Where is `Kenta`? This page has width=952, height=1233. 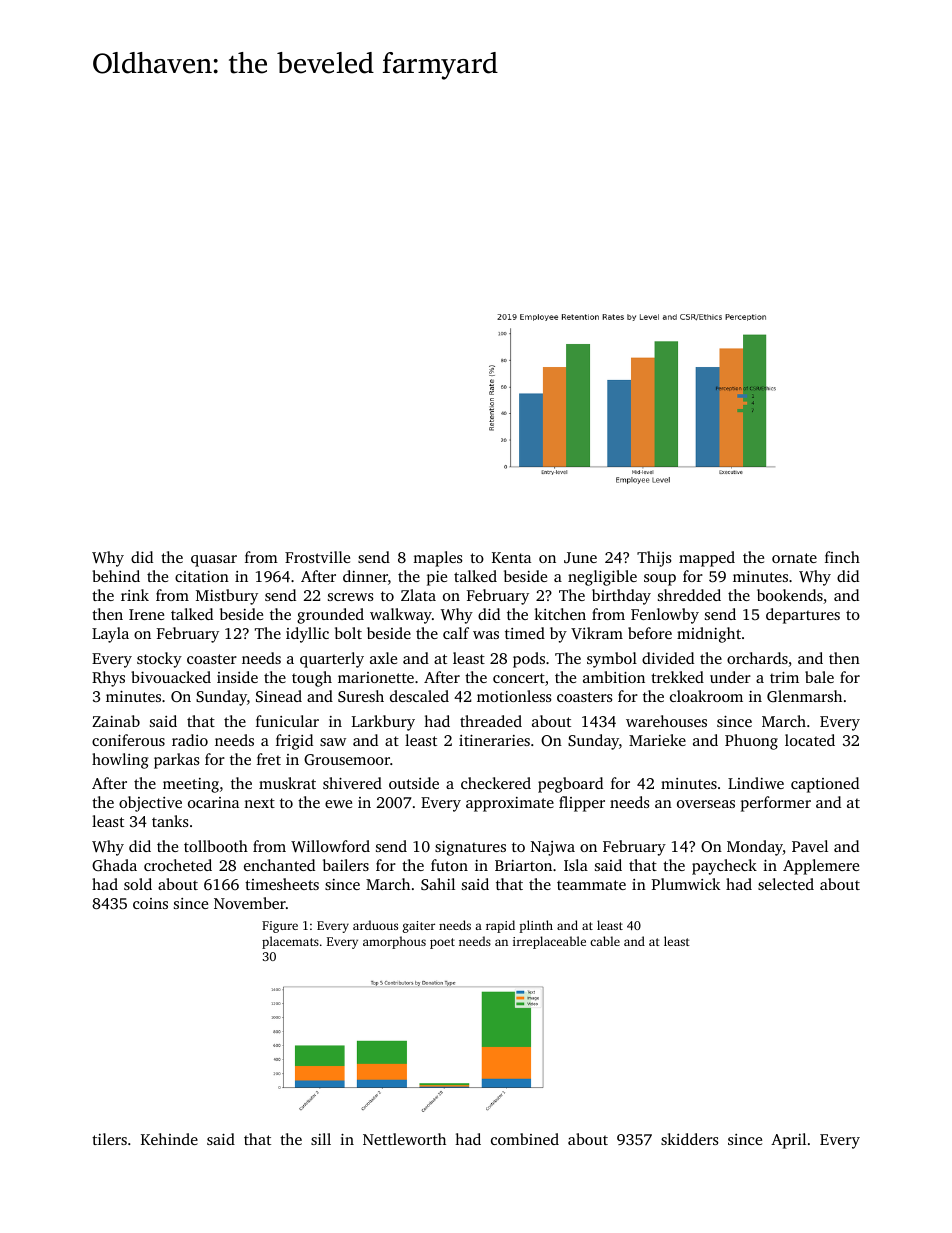
Kenta is located at coordinates (511, 557).
